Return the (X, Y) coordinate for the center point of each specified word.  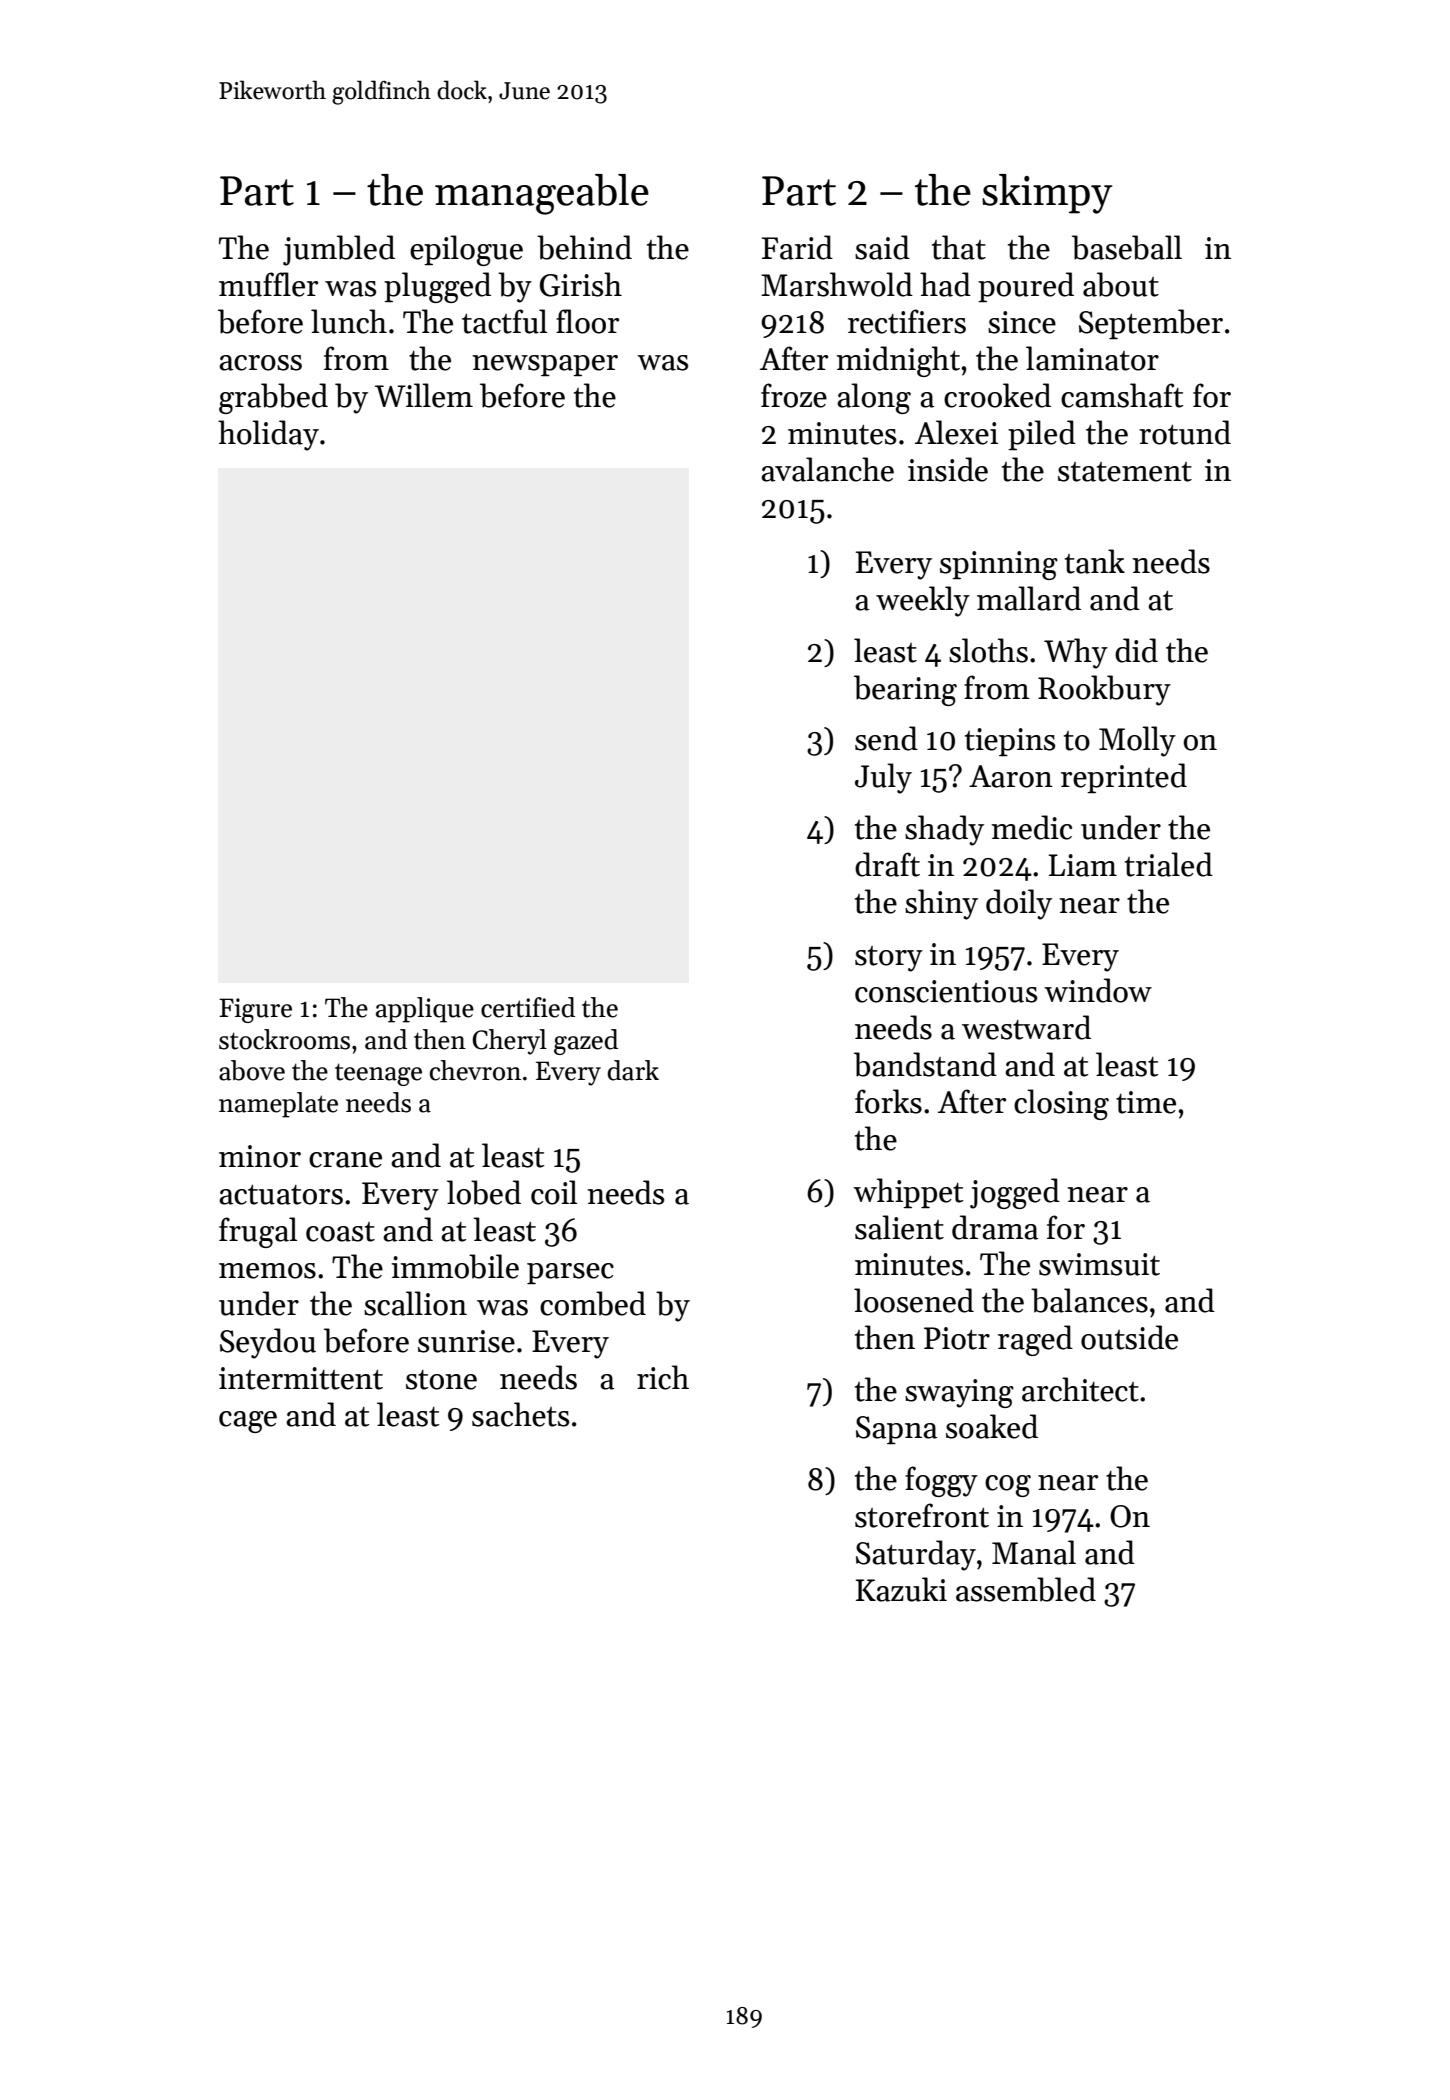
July (883, 778)
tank (1095, 561)
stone (441, 1380)
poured (1026, 287)
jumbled (339, 250)
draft (887, 864)
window (1098, 990)
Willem (424, 395)
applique (425, 1010)
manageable (542, 194)
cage (248, 1422)
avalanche (827, 469)
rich (663, 1377)
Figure (255, 1010)
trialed (1169, 864)
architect (1080, 1389)
